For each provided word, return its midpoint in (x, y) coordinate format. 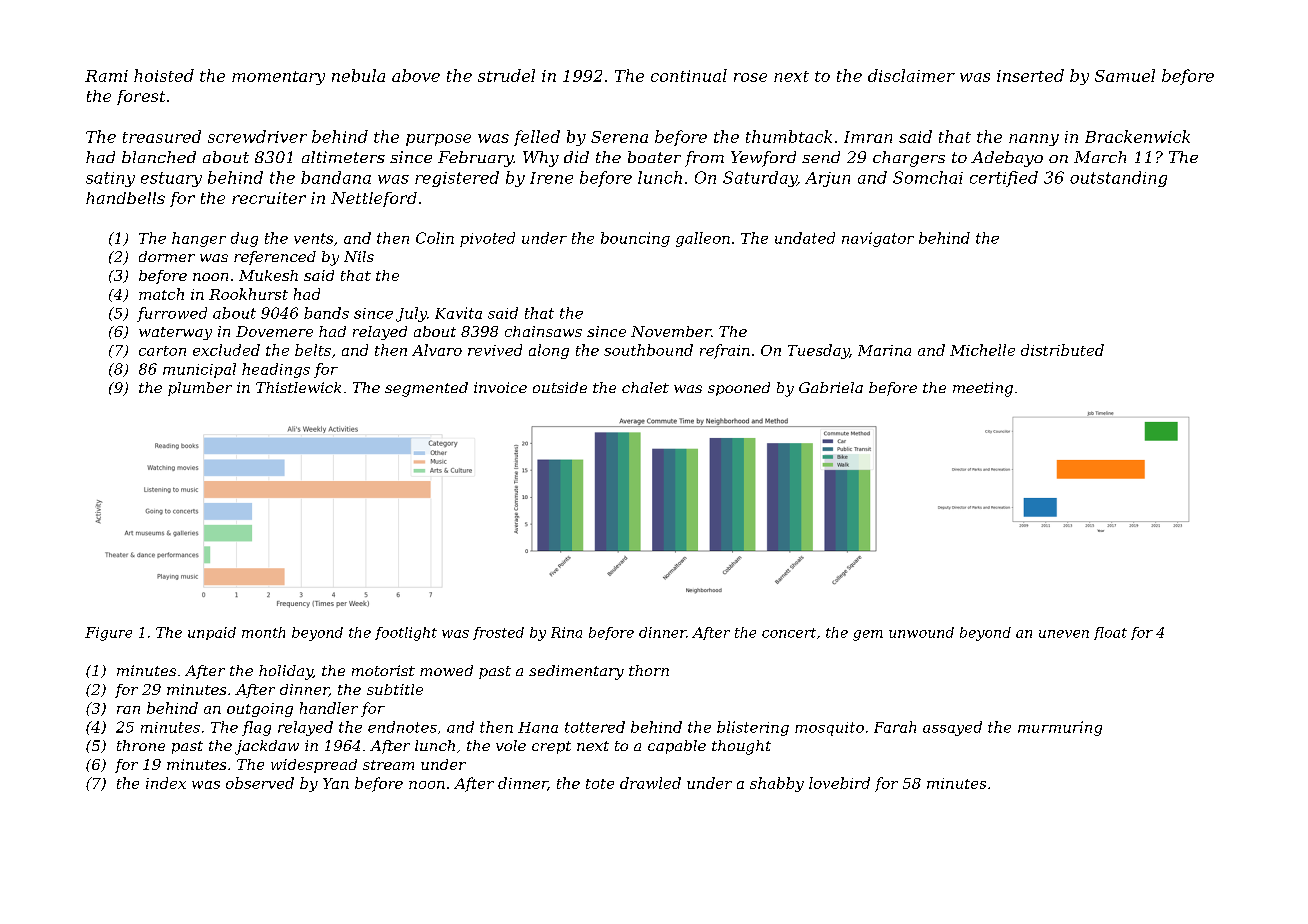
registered (457, 179)
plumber (200, 389)
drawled (650, 783)
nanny (1034, 140)
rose (750, 77)
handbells (125, 198)
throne (141, 745)
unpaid (212, 633)
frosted (498, 633)
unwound (921, 632)
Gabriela (831, 387)
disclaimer (911, 75)
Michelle (982, 350)
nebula (358, 75)
